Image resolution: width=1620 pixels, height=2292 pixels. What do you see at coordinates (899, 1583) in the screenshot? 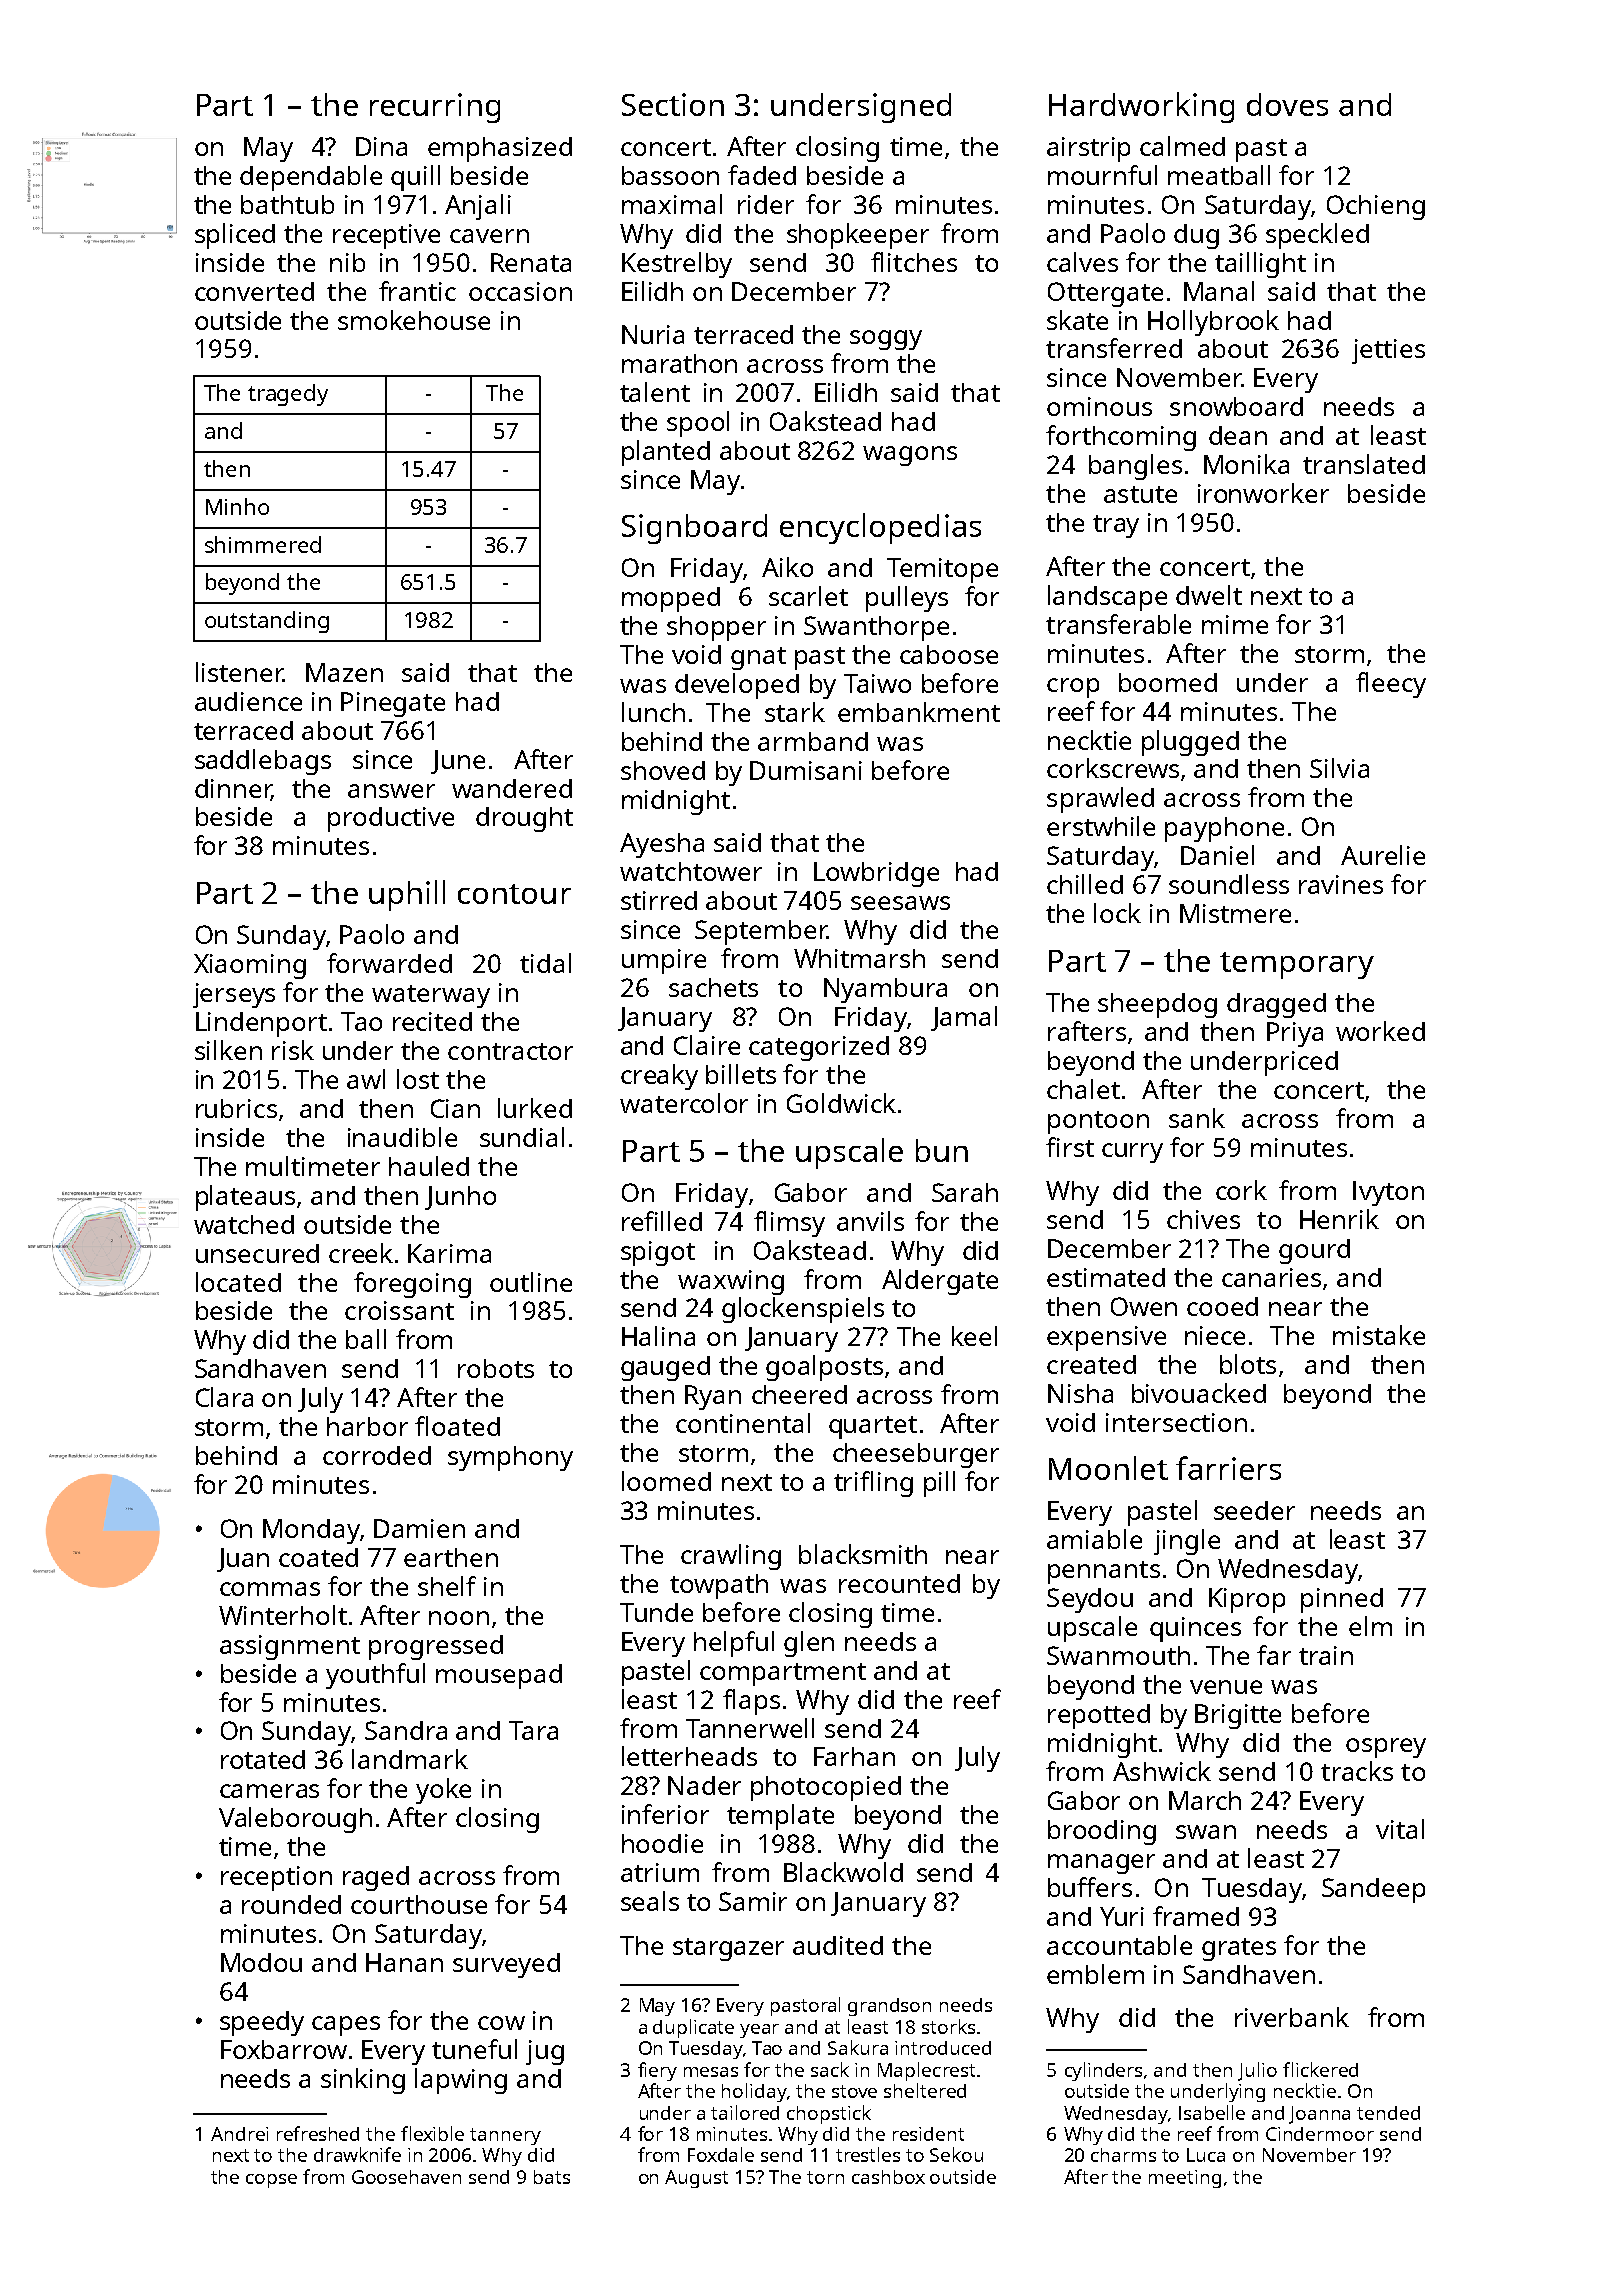
I see `recounted` at bounding box center [899, 1583].
